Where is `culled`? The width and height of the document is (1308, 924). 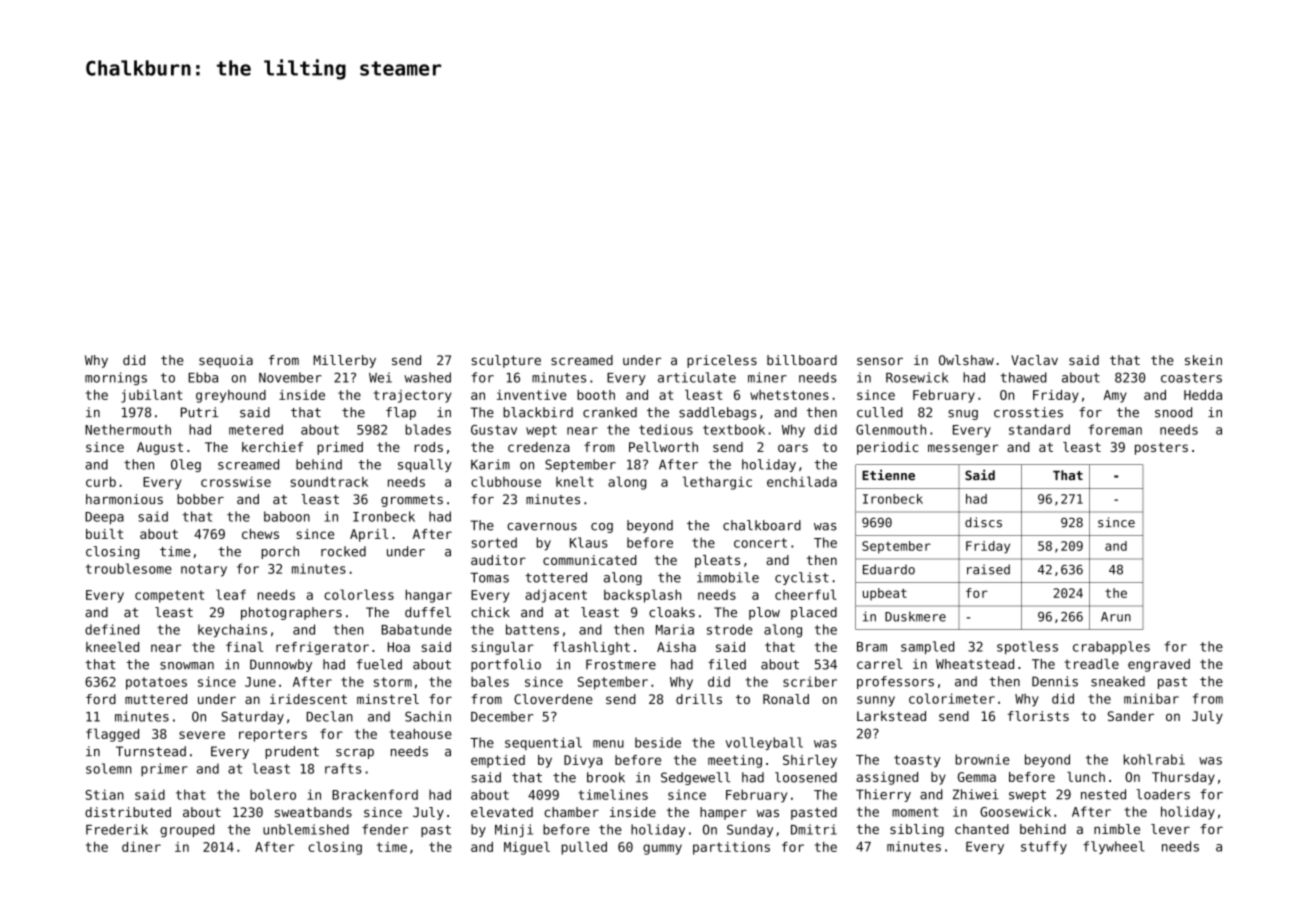
culled is located at coordinates (880, 412).
